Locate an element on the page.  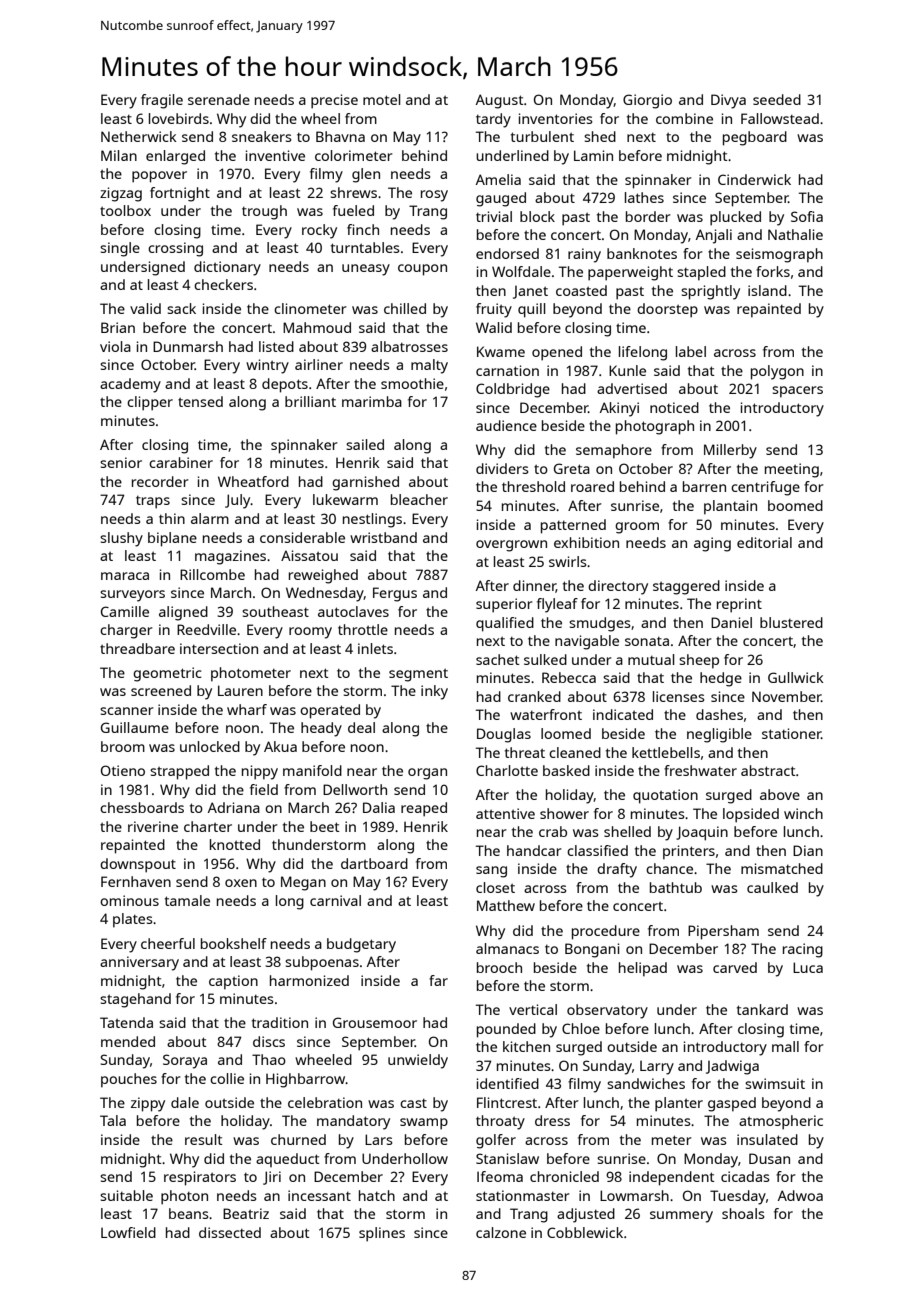
serenade is located at coordinates (219, 99).
